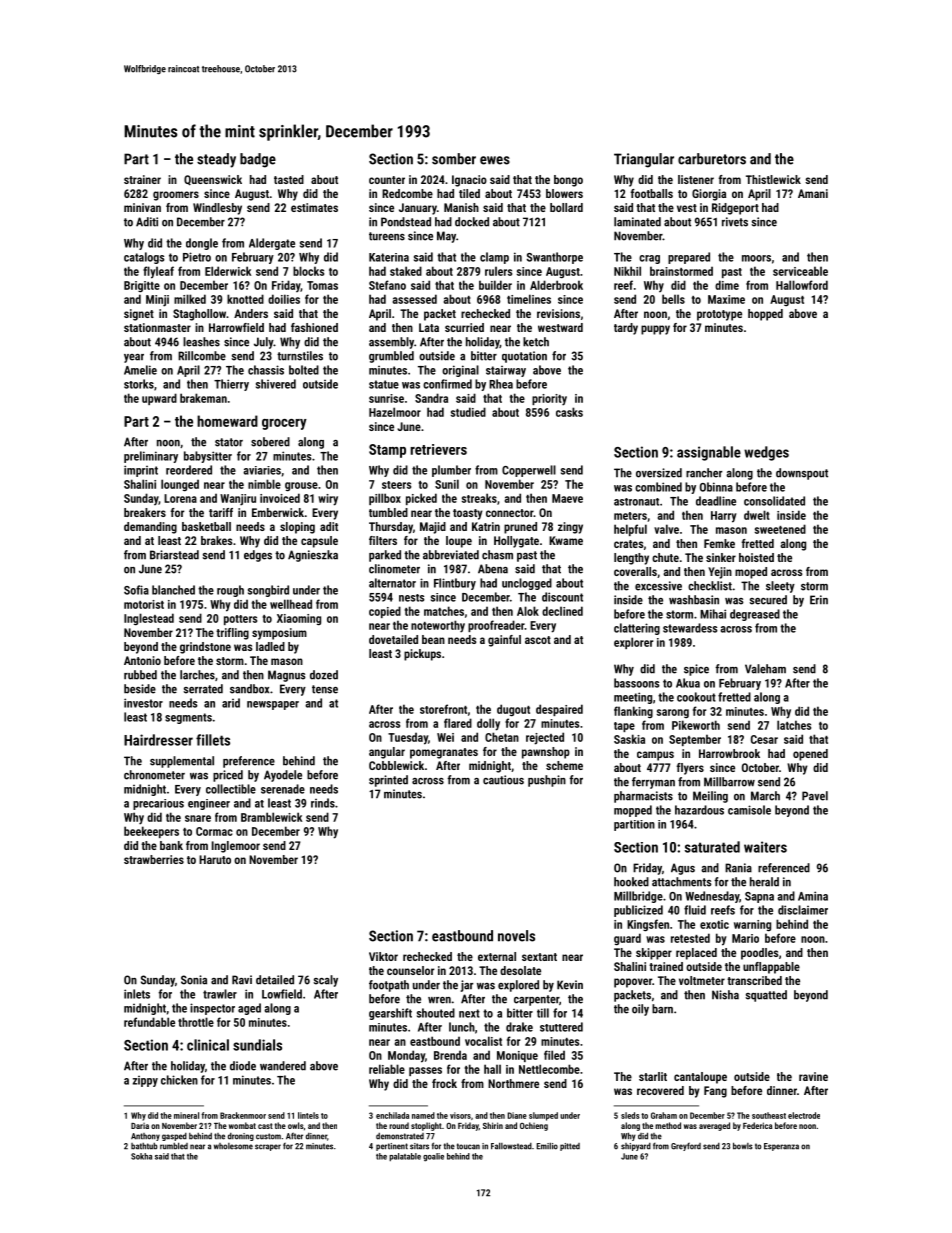 This document has height=1233, width=952. Describe the element at coordinates (301, 486) in the document. I see `grouse` at that location.
